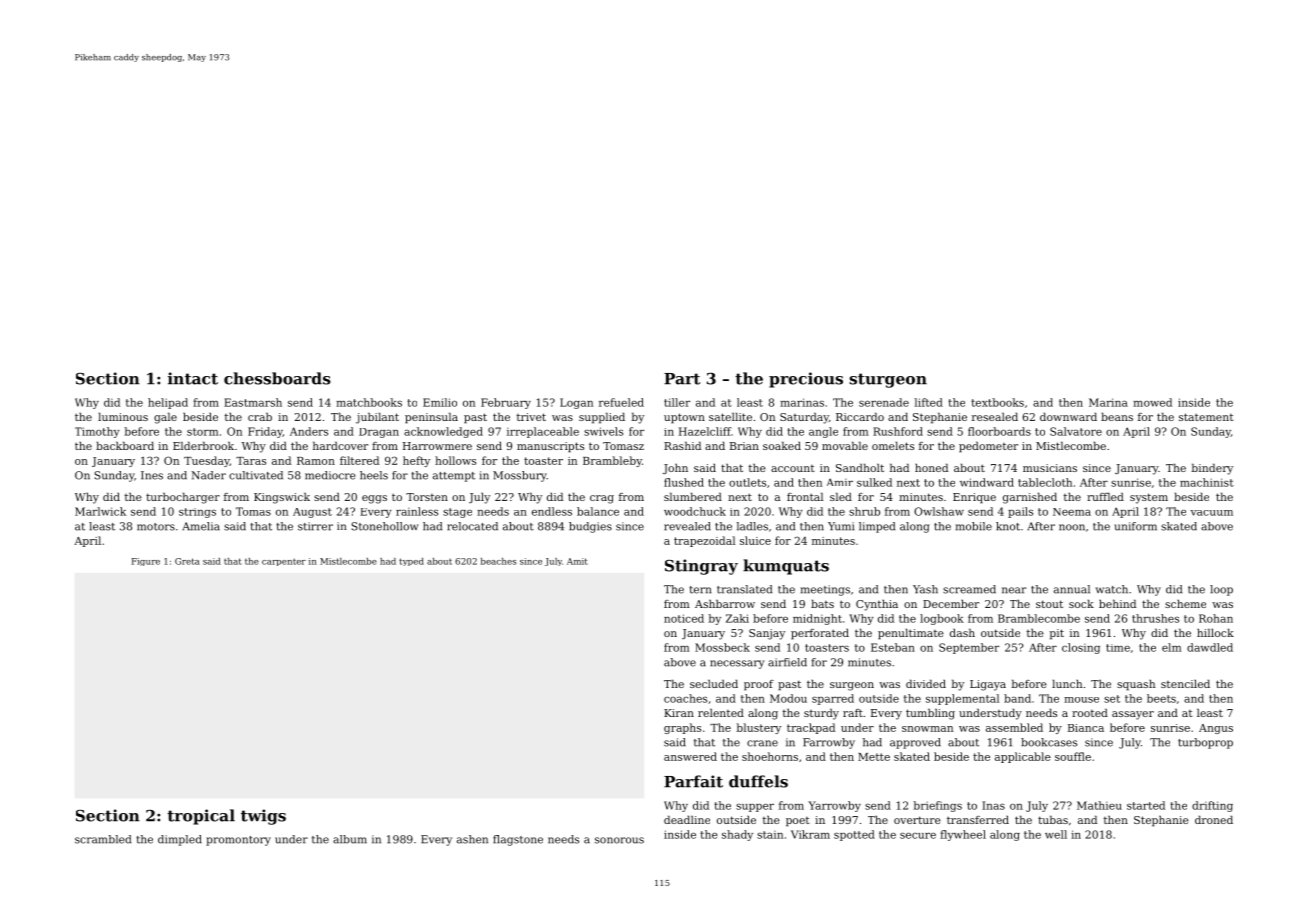  What do you see at coordinates (156, 527) in the screenshot?
I see `motors` at bounding box center [156, 527].
